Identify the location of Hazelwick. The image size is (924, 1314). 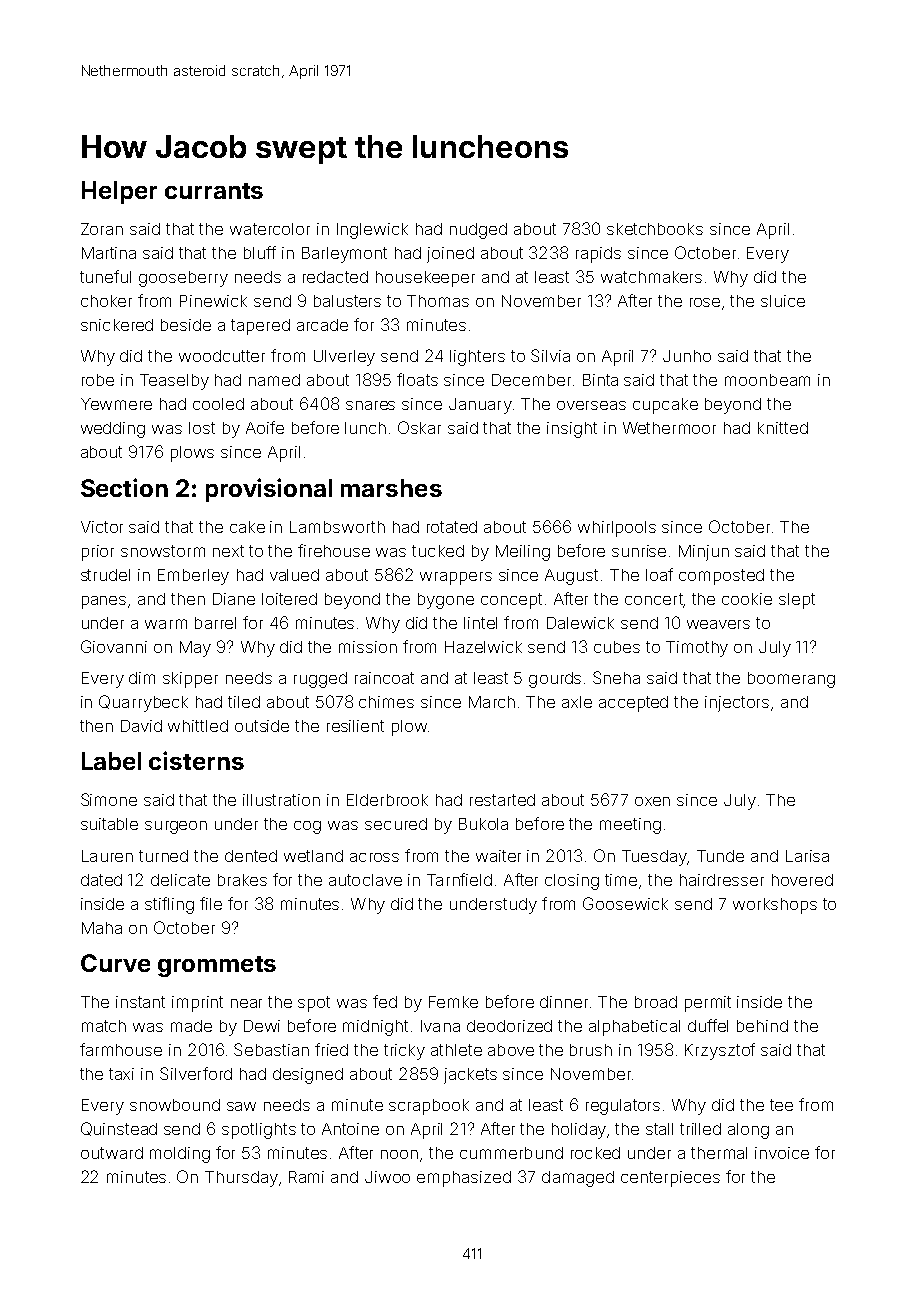
(483, 647).
